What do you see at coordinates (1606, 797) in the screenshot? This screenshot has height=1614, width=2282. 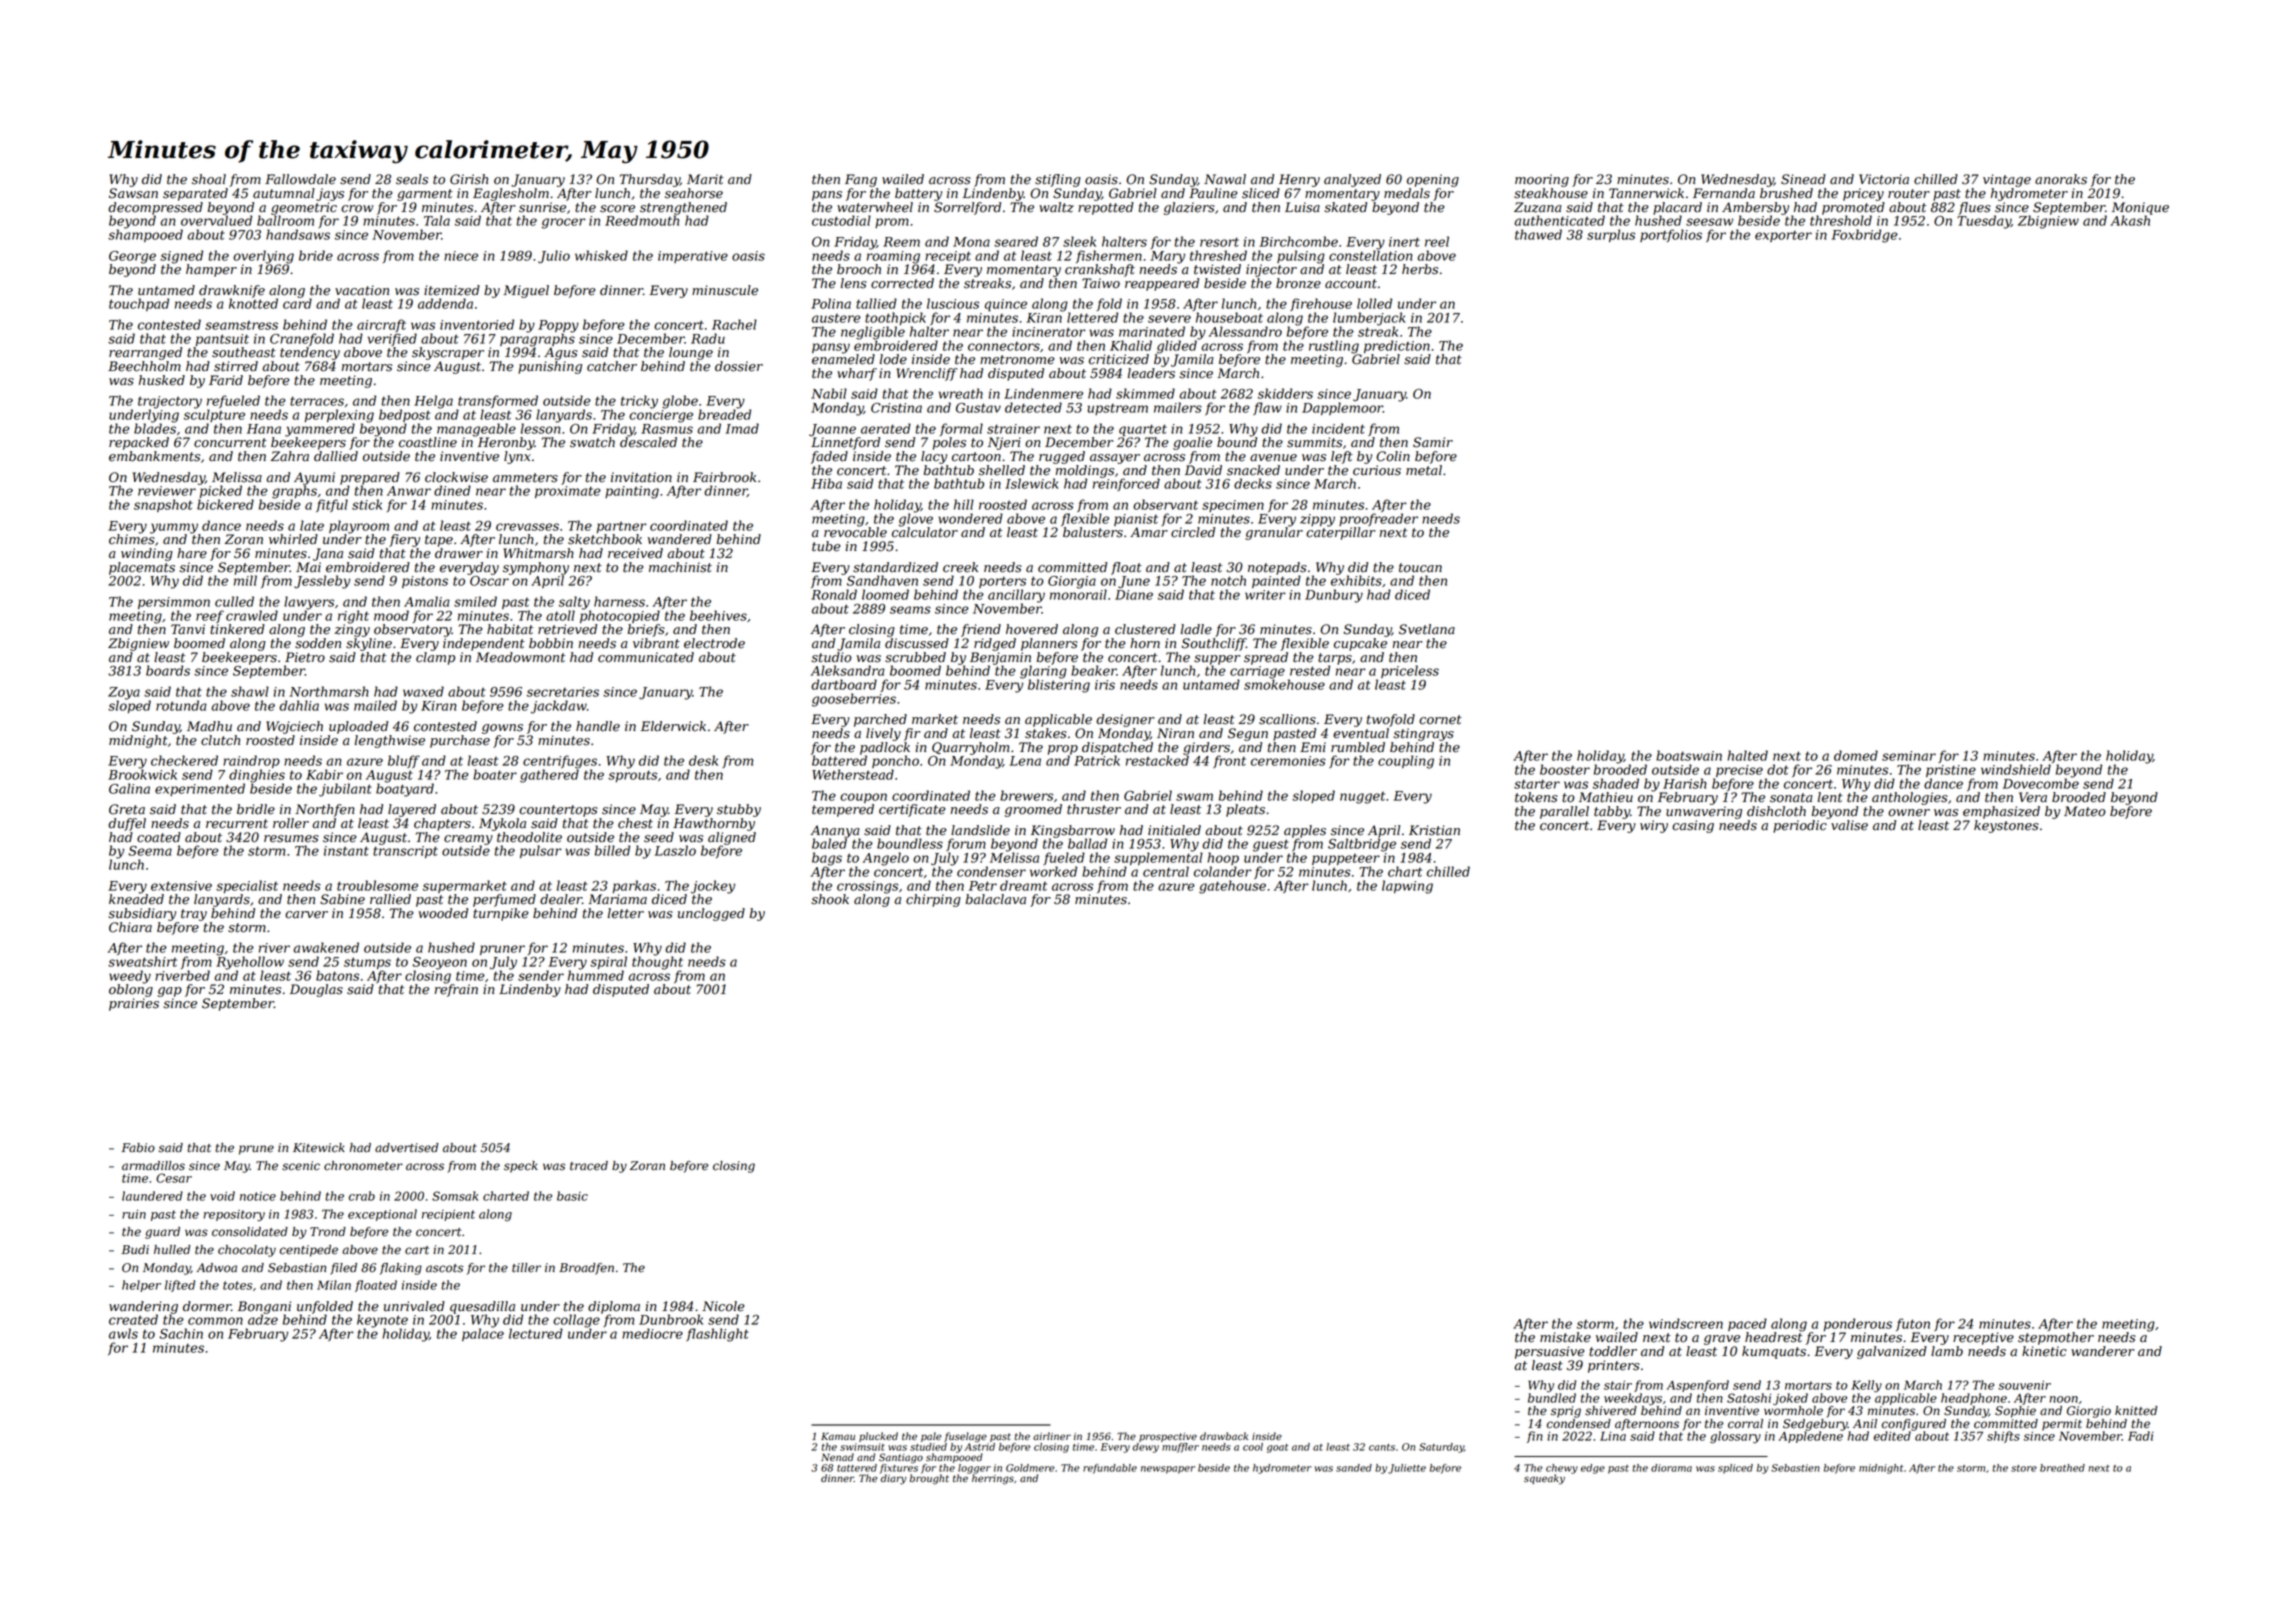 I see `Mathieu` at bounding box center [1606, 797].
